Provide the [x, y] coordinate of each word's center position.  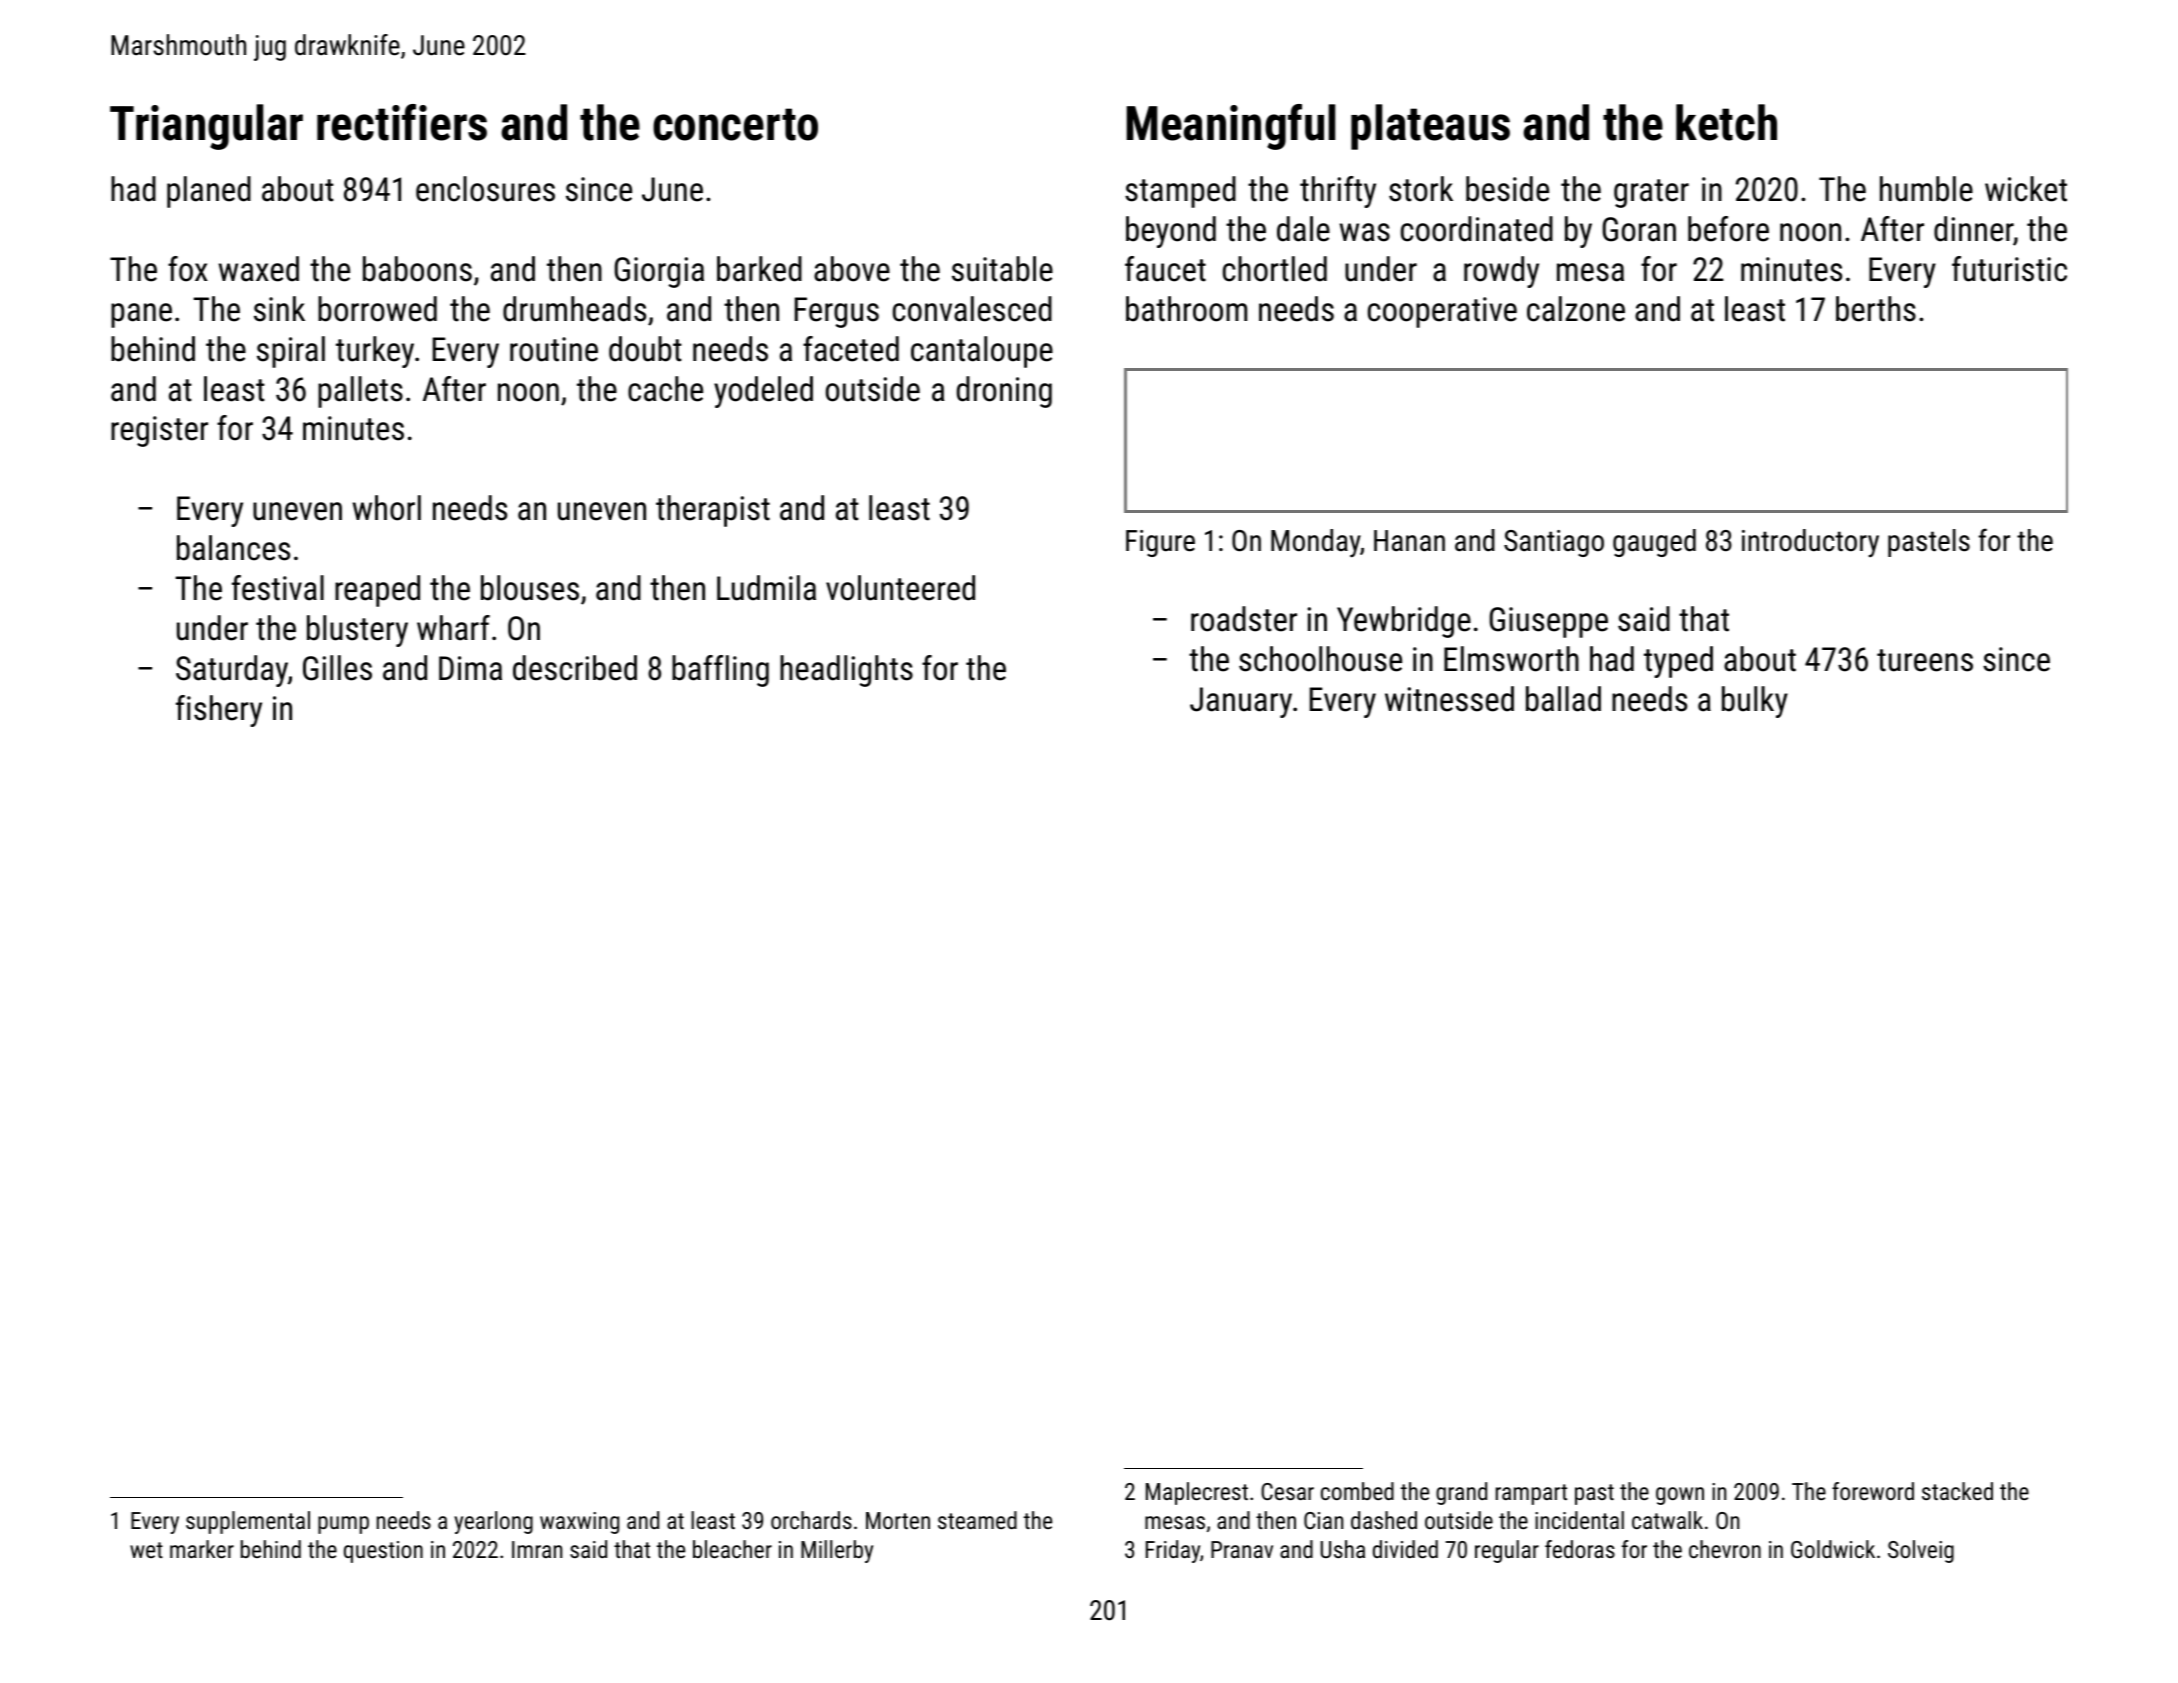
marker [202, 1549]
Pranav [1242, 1549]
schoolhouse [1320, 659]
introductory [1810, 543]
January [1241, 702]
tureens [1925, 660]
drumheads [574, 309]
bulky [1755, 702]
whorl [387, 508]
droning [1004, 392]
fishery [219, 711]
